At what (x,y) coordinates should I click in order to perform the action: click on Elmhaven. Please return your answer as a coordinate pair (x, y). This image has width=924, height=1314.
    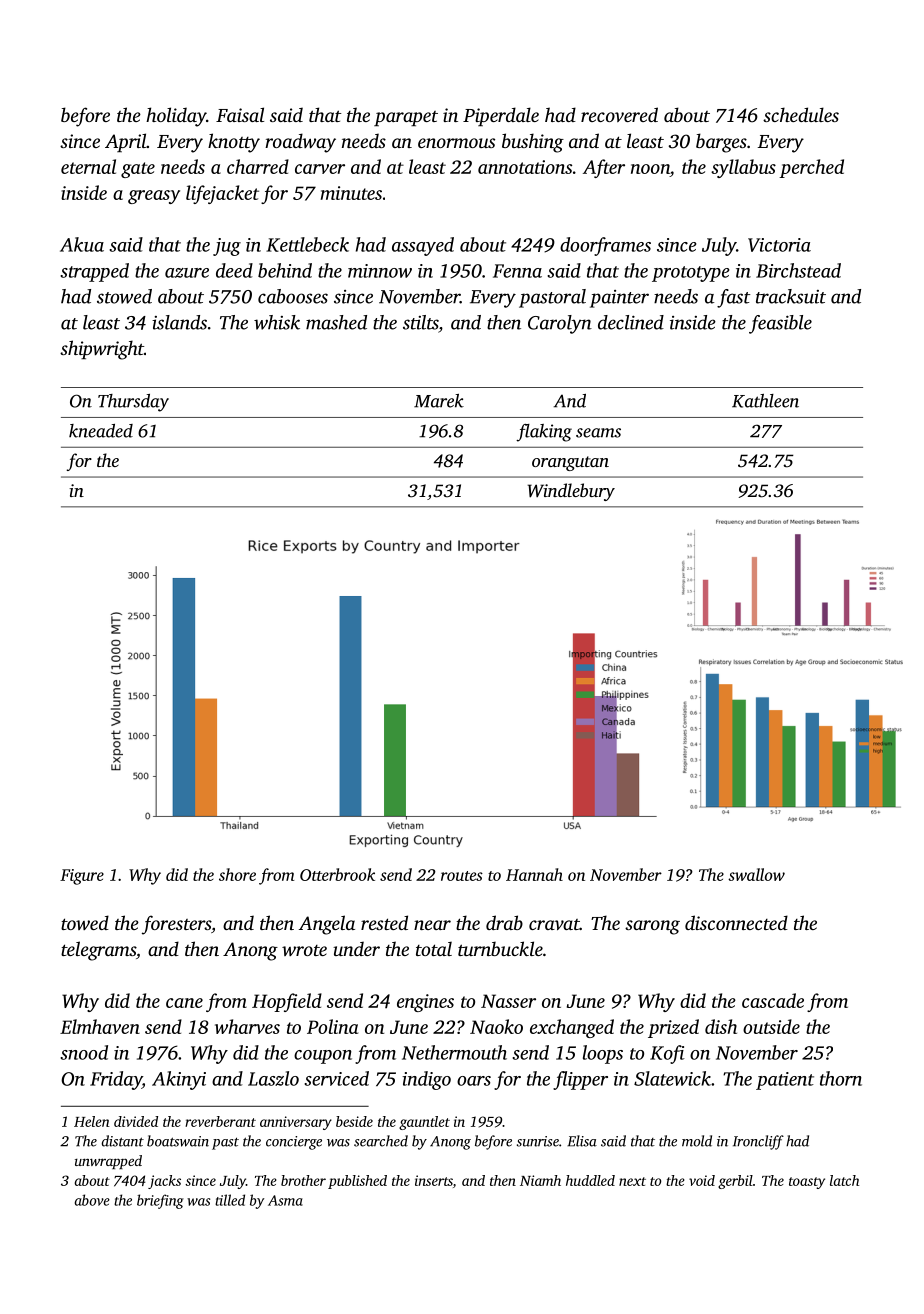
    Looking at the image, I should click on (100, 1026).
